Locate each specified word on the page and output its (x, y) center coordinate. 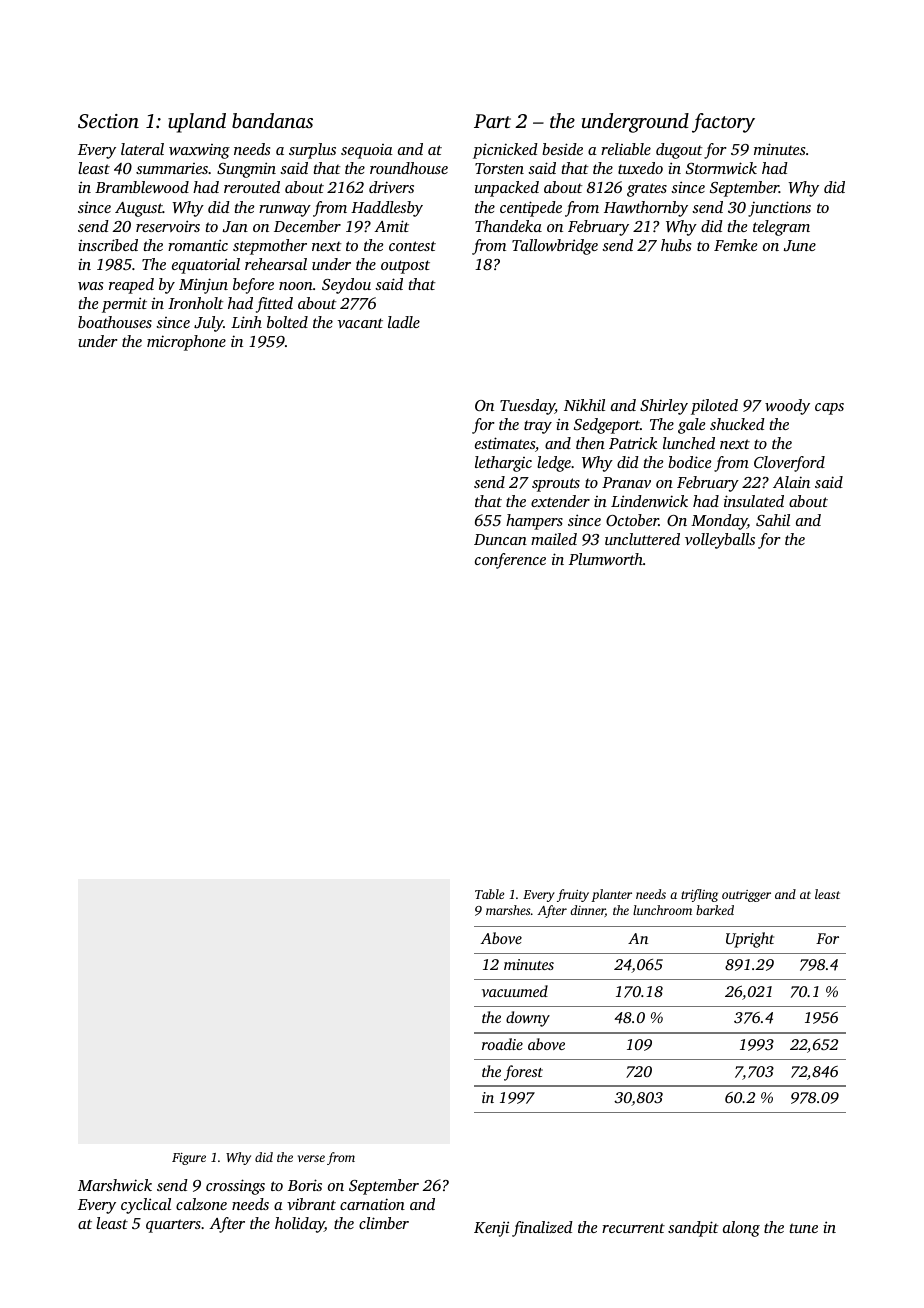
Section (108, 121)
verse (311, 1158)
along (741, 1229)
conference (510, 561)
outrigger (746, 896)
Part (492, 121)
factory (723, 123)
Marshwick (115, 1185)
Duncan (500, 539)
